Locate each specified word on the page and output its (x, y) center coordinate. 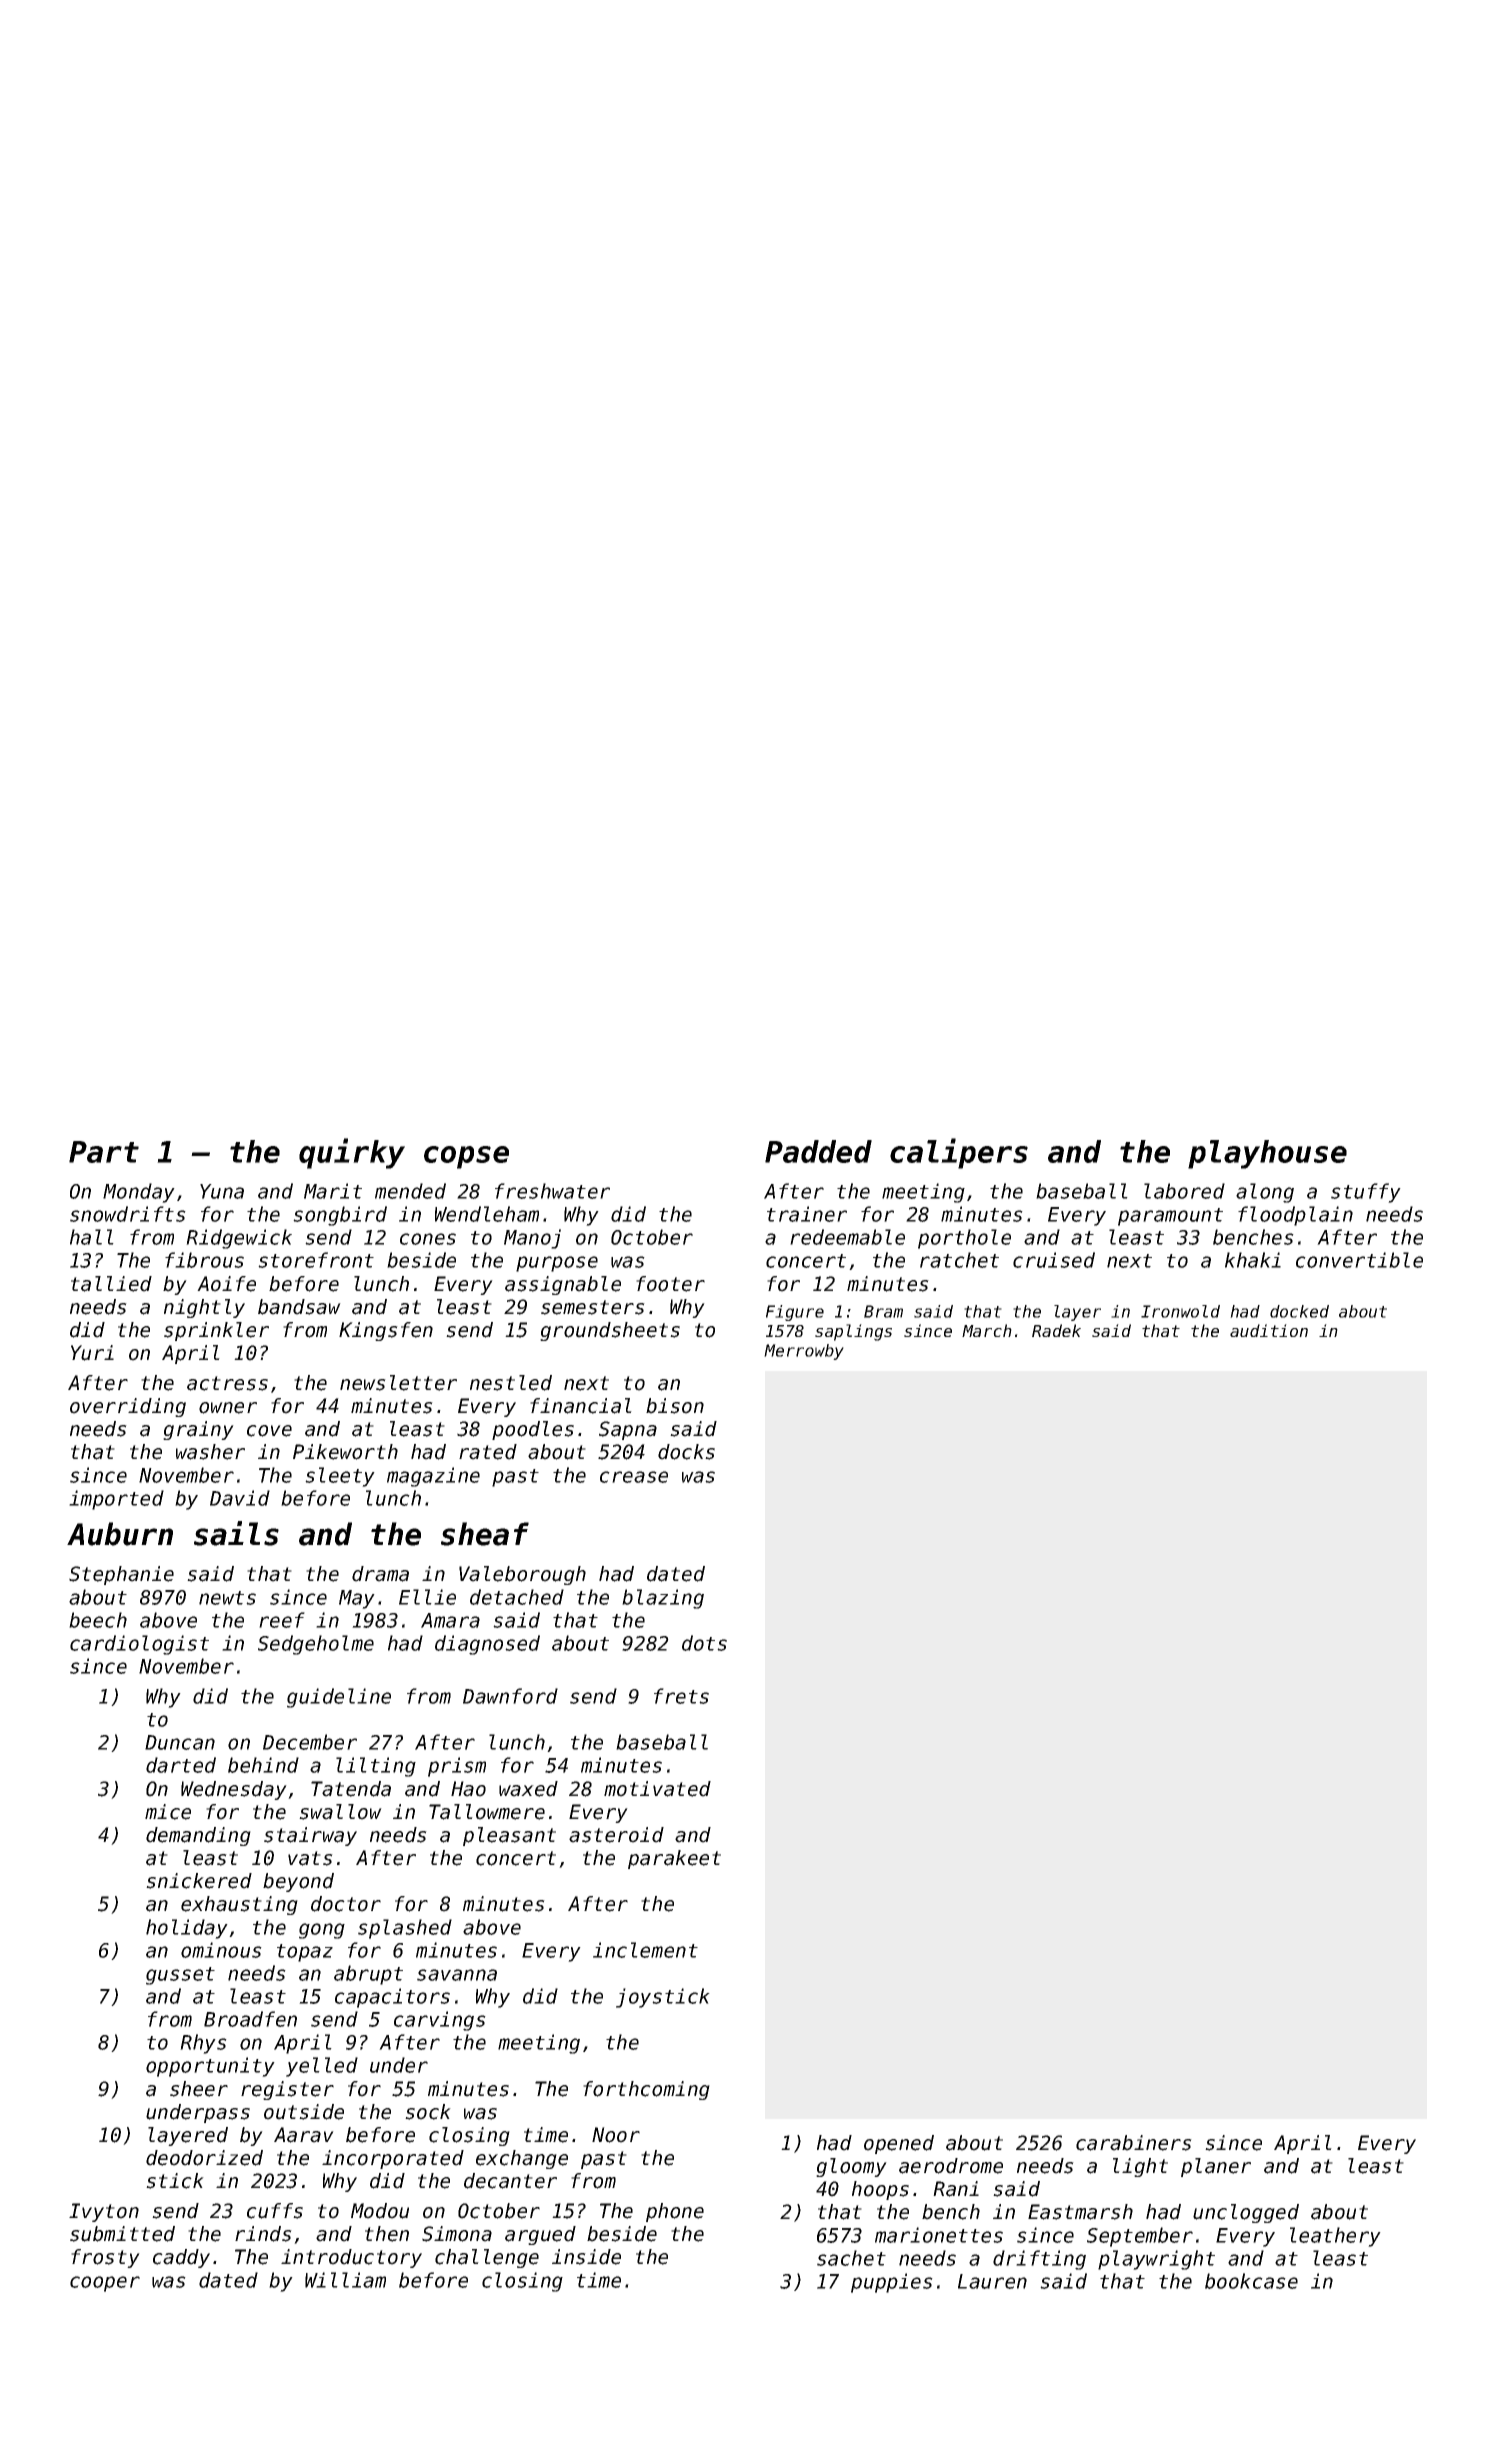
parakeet (674, 1859)
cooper (105, 2284)
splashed (405, 1929)
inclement (645, 1950)
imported (116, 1500)
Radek (1056, 1330)
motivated (657, 1789)
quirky (352, 1153)
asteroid (616, 1835)
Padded (818, 1151)
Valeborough (522, 1575)
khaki (1253, 1260)
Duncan (180, 1742)
